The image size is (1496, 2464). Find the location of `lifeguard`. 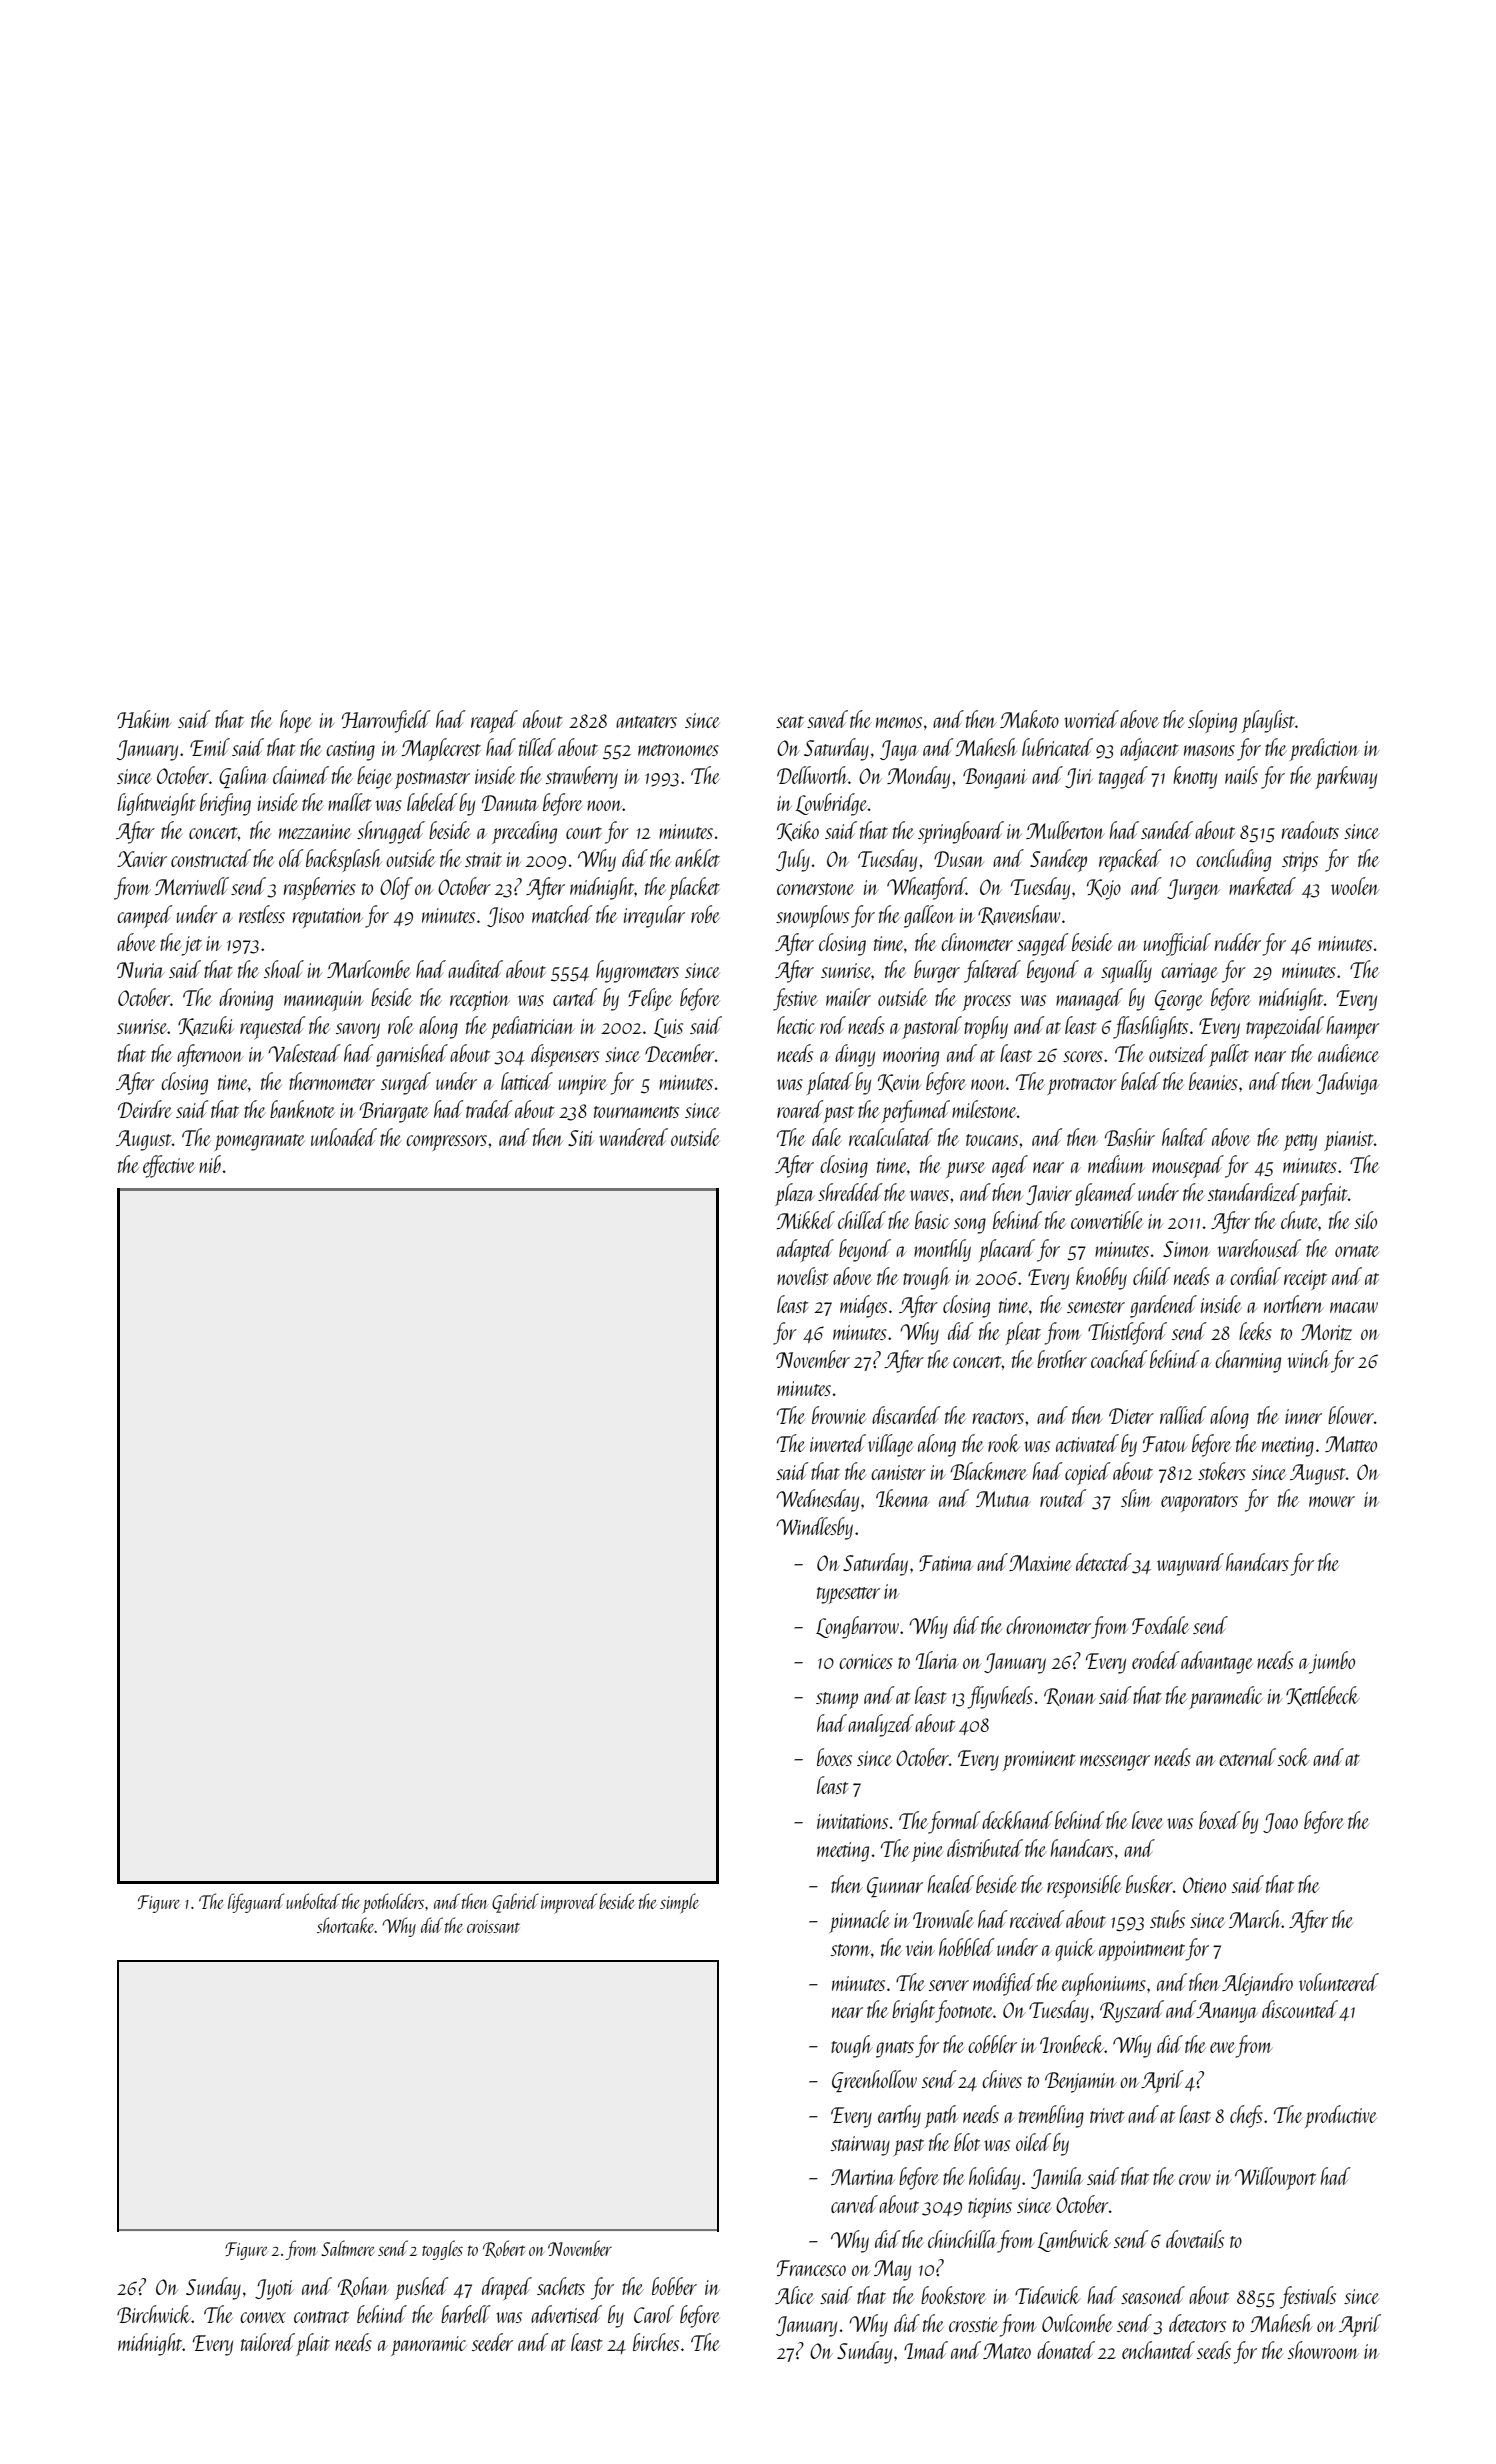

lifeguard is located at coordinates (256, 1903).
